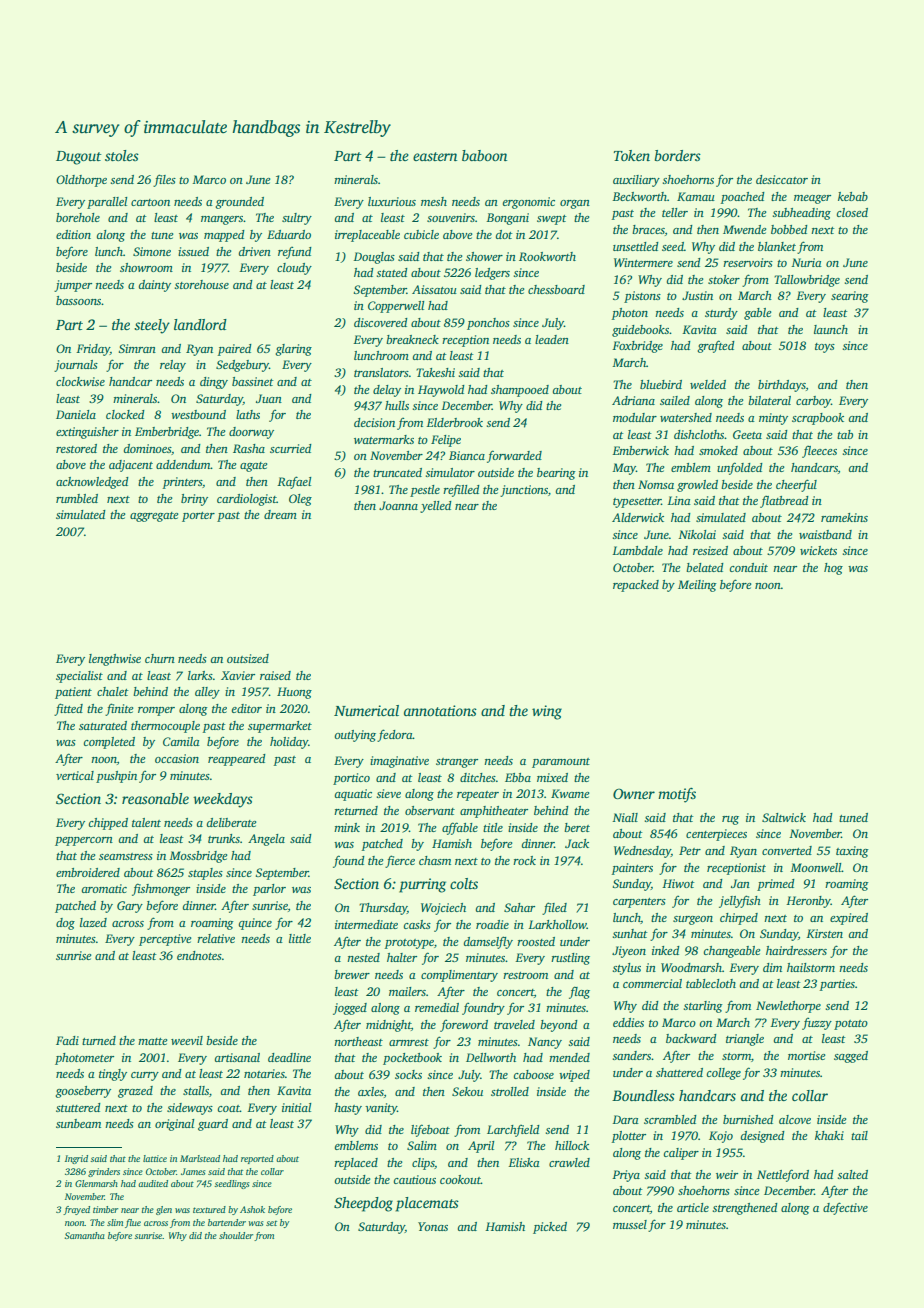  Describe the element at coordinates (275, 675) in the screenshot. I see `raised` at that location.
